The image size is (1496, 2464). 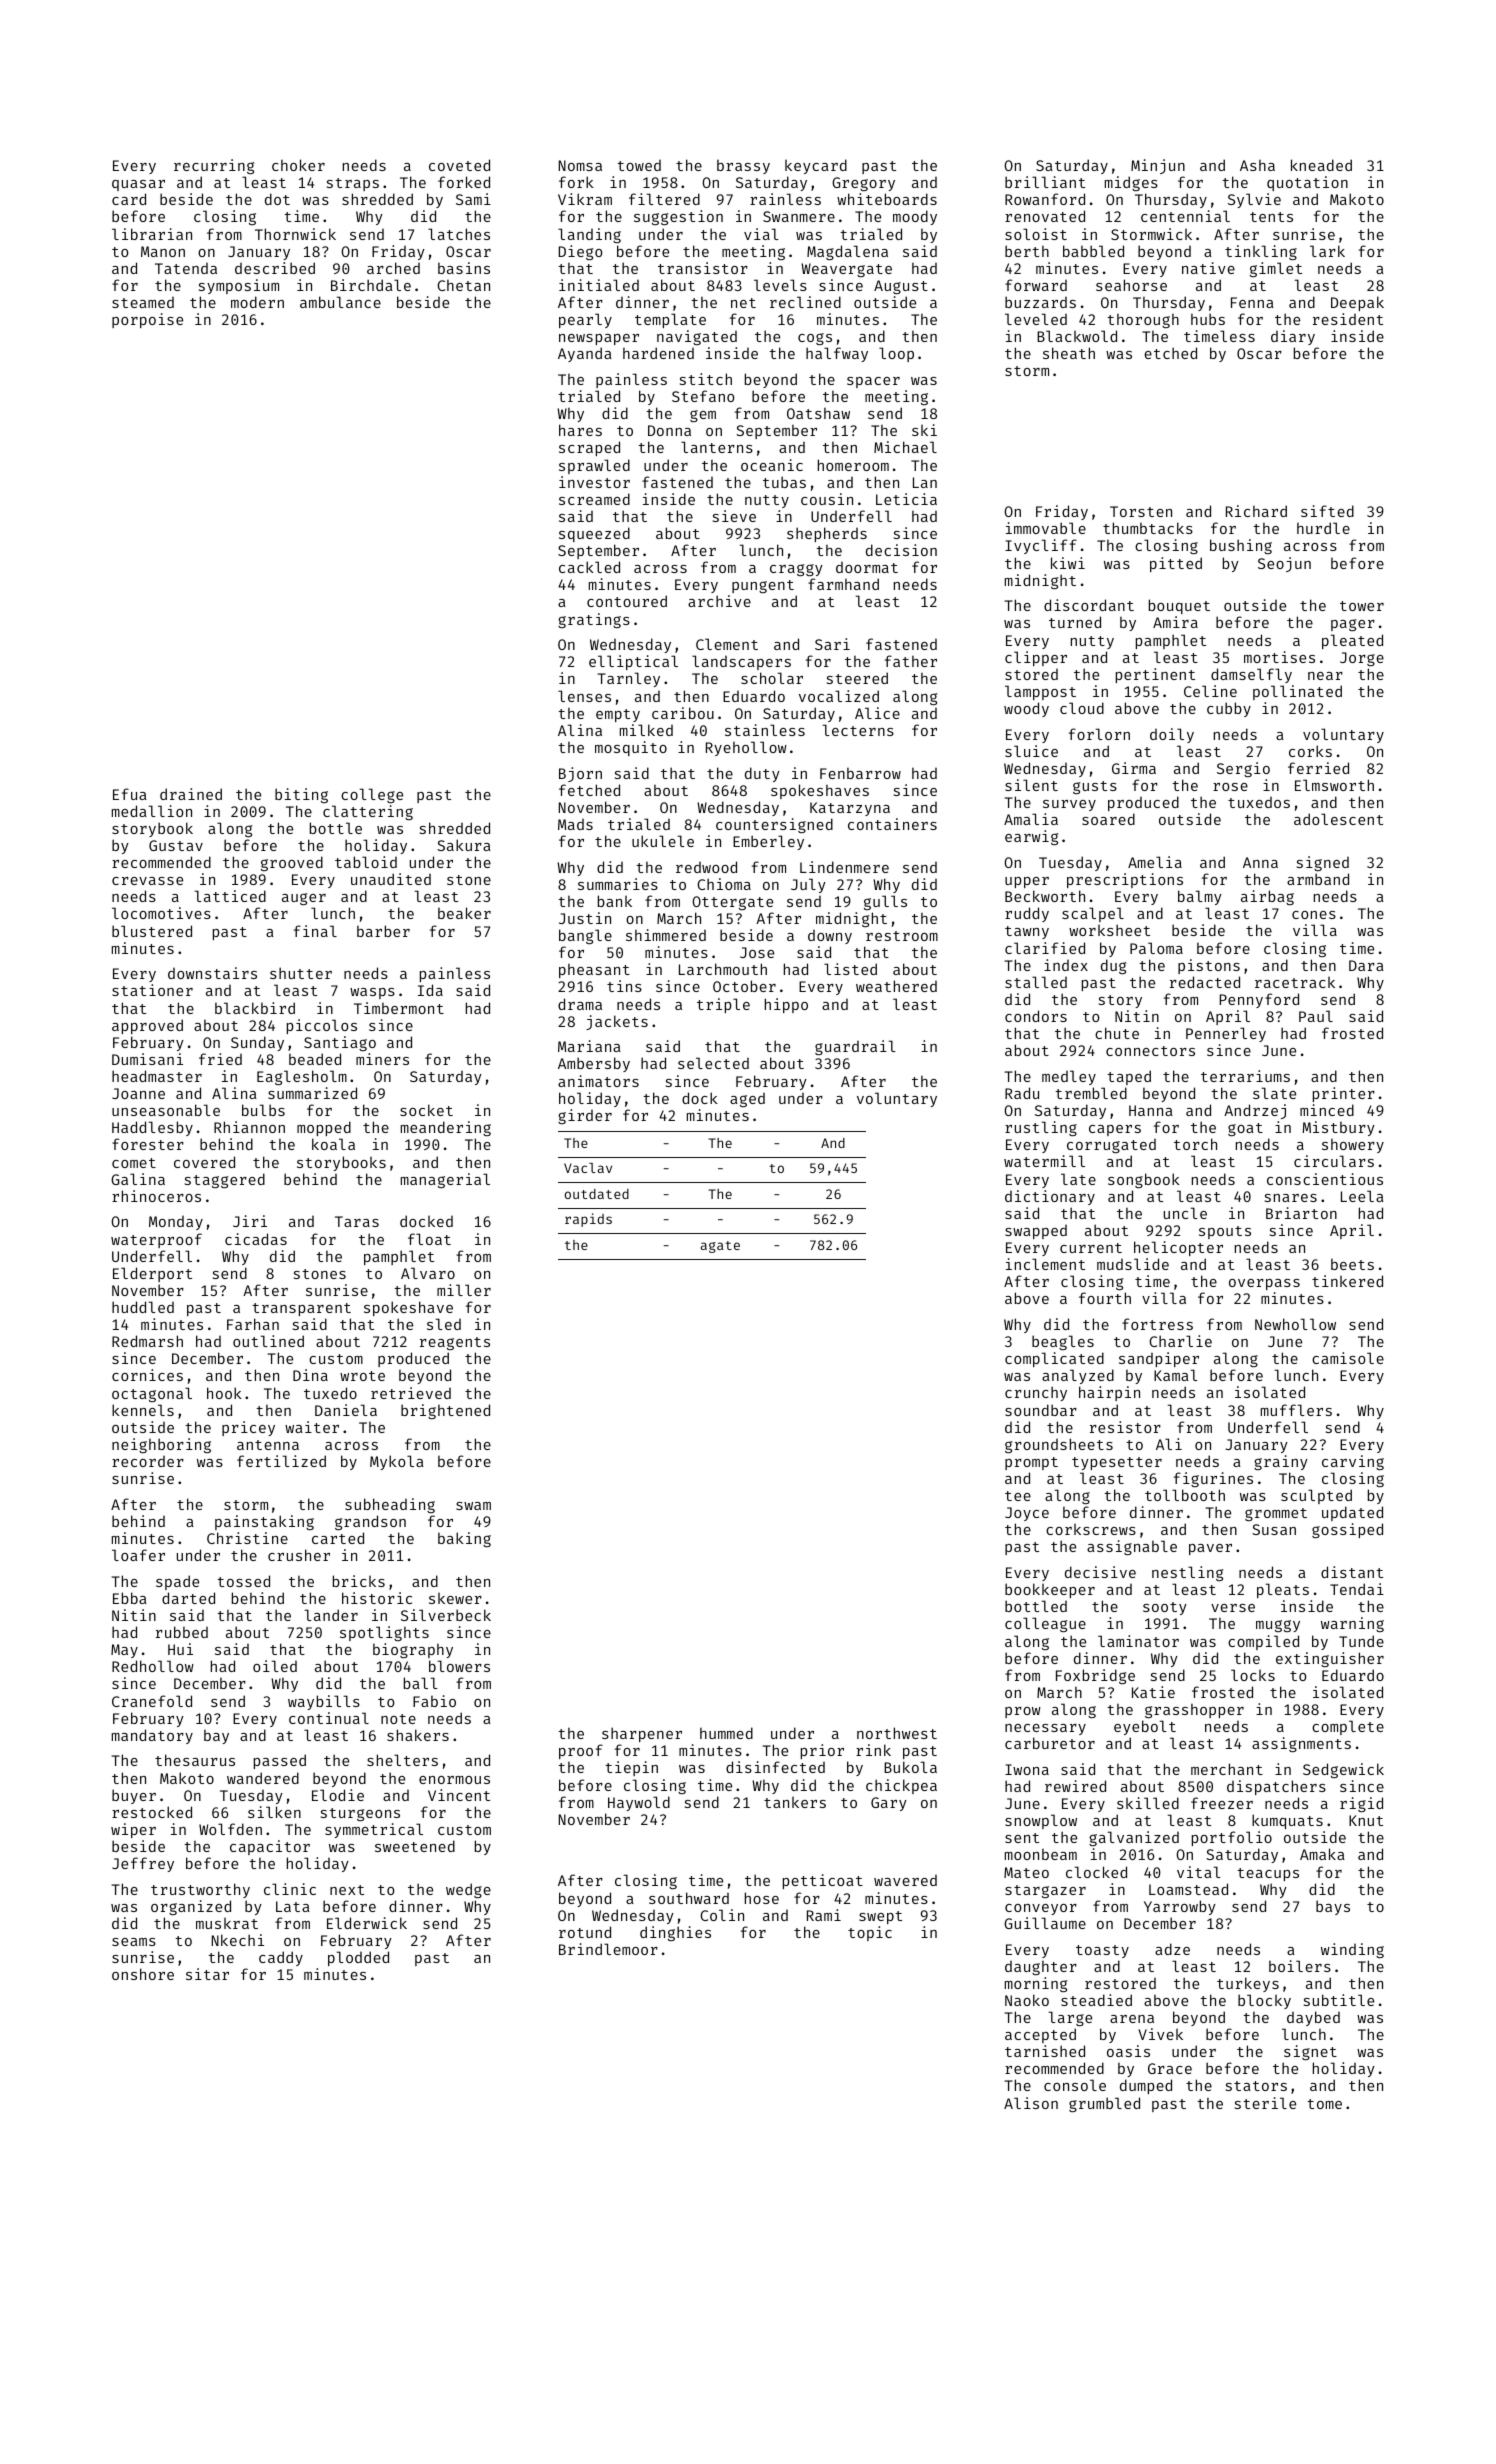 I want to click on miners, so click(x=382, y=1059).
